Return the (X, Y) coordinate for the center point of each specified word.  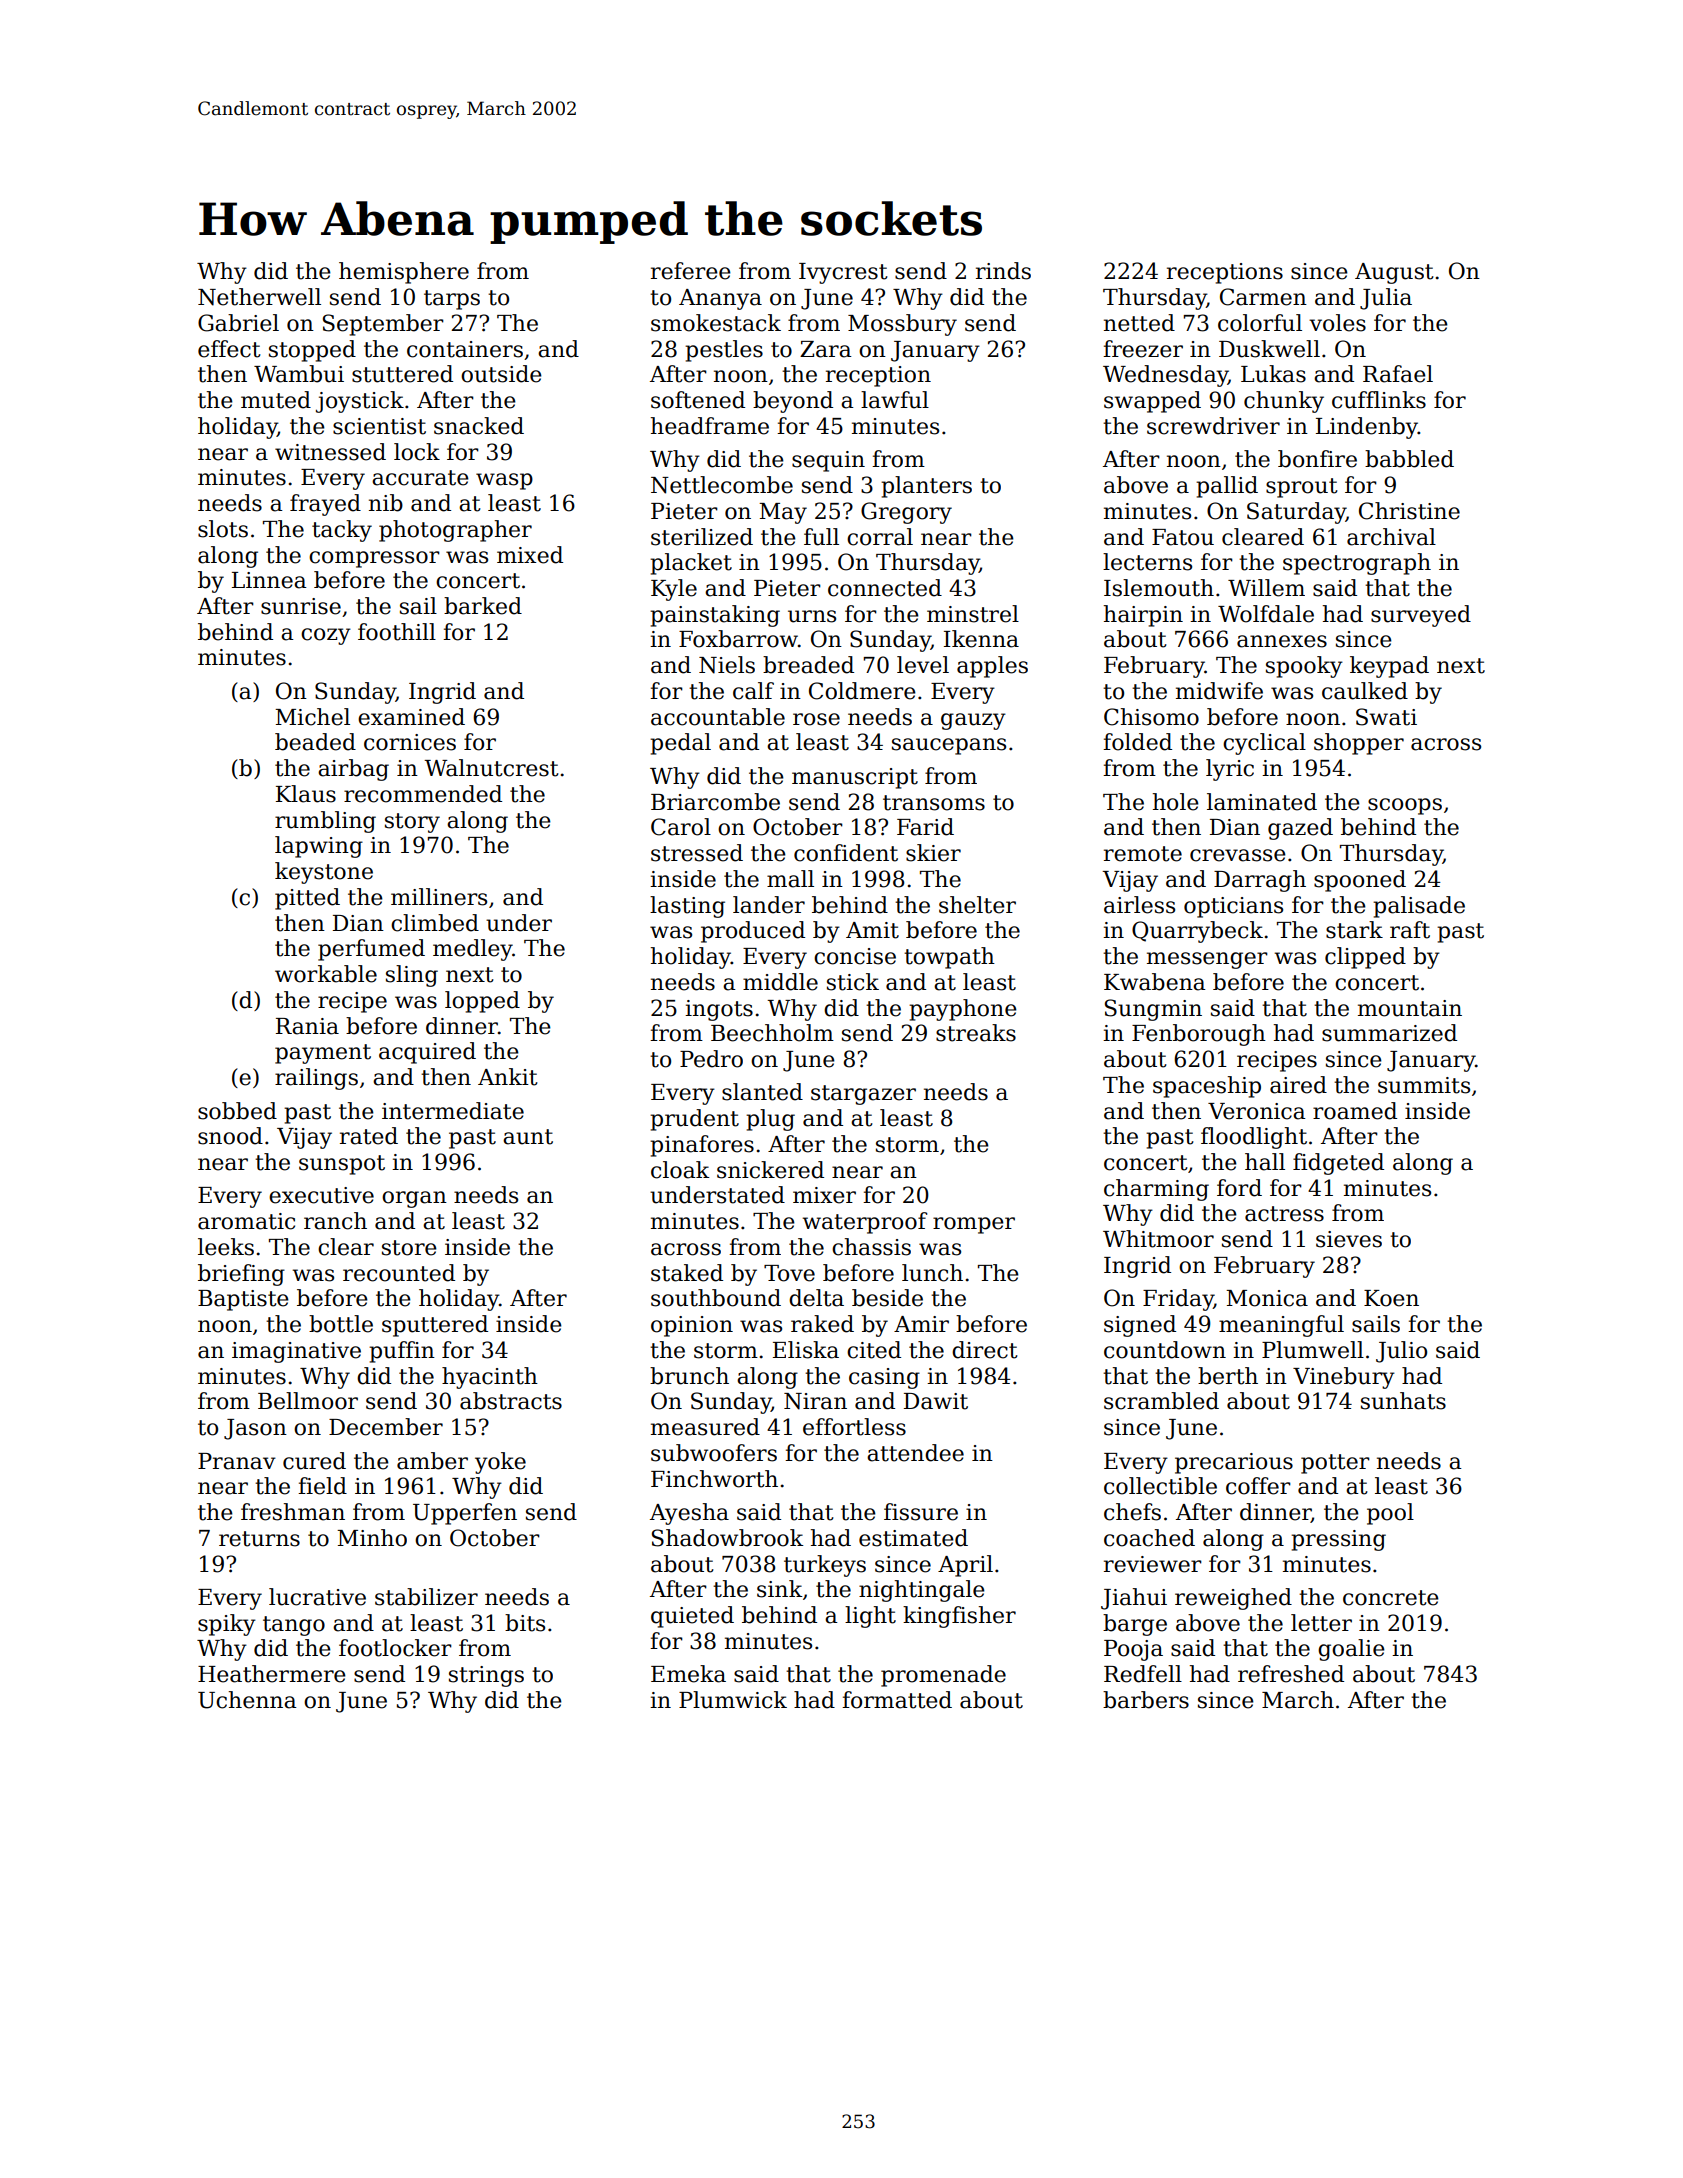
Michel (312, 717)
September (383, 325)
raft (1410, 930)
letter (1321, 1623)
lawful (895, 400)
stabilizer (426, 1597)
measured (705, 1427)
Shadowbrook (727, 1538)
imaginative (296, 1352)
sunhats (1403, 1401)
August (1394, 273)
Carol (681, 827)
